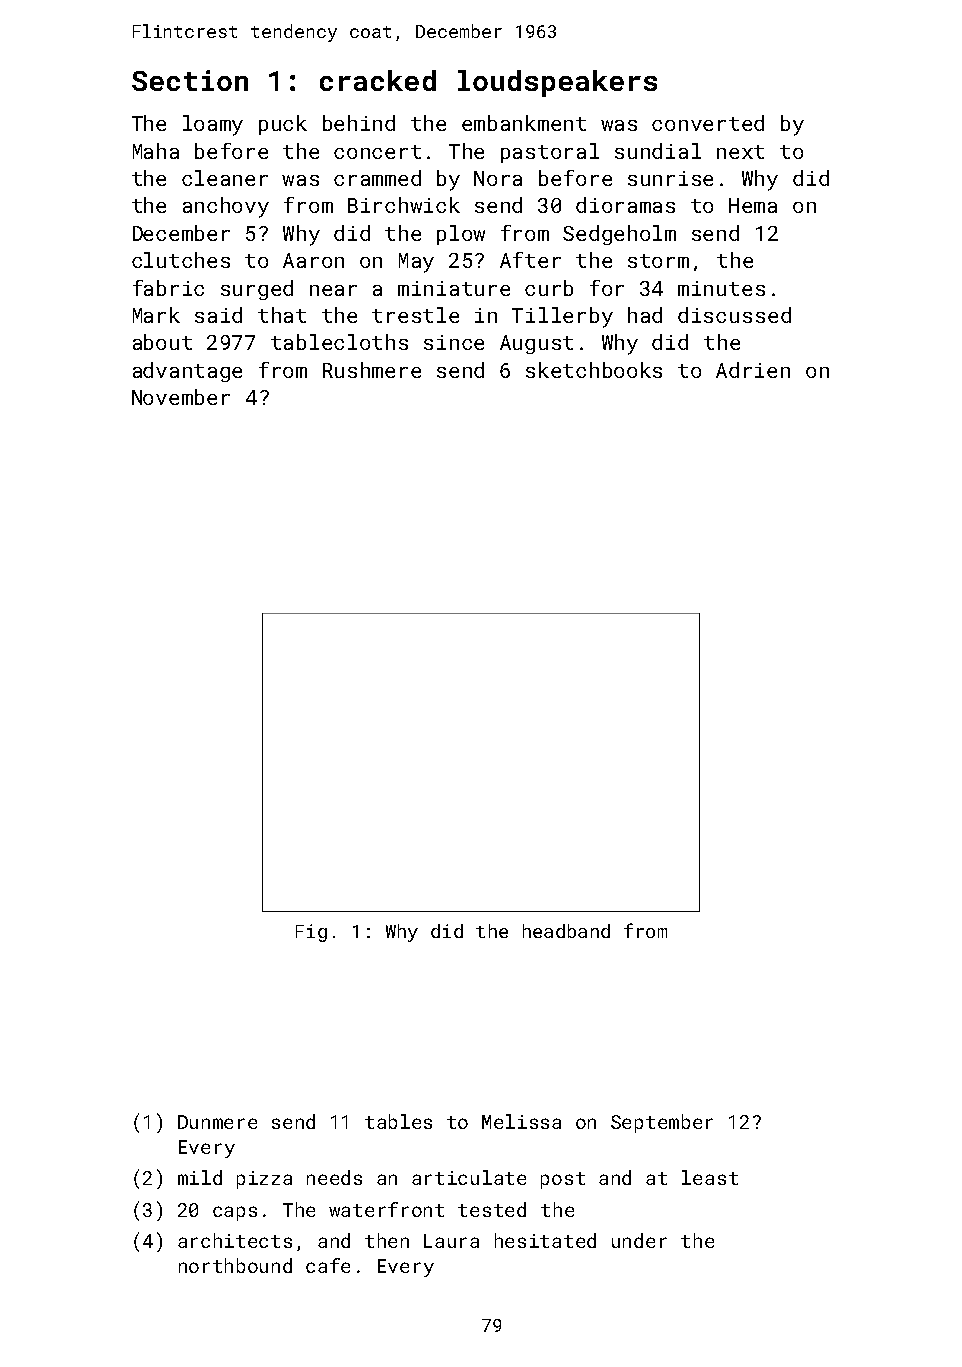 This image has width=962, height=1367. Describe the element at coordinates (181, 397) in the image. I see `November` at that location.
